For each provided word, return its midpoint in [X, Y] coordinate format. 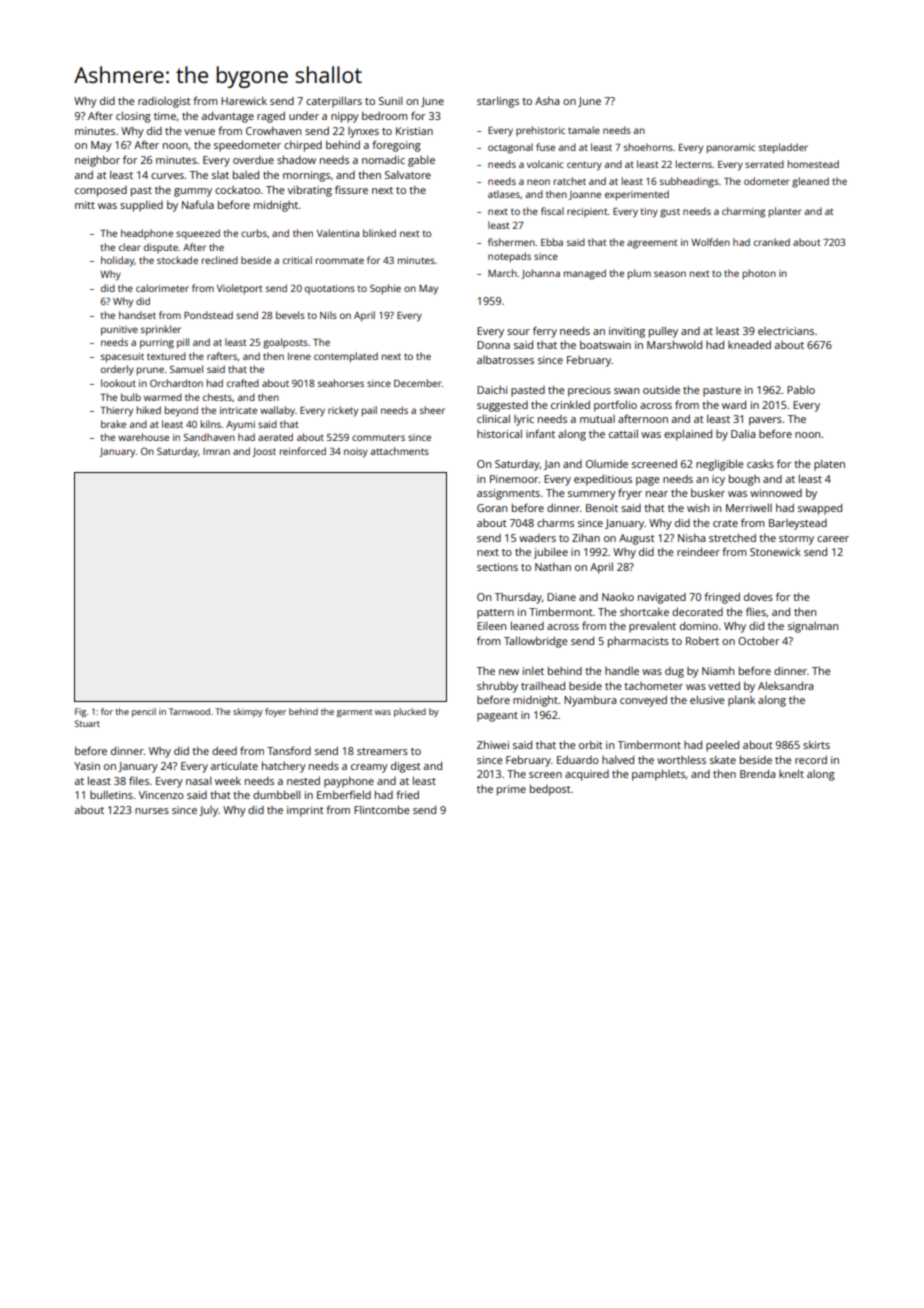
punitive [119, 330]
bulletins [111, 795]
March [502, 273]
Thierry [116, 411]
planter [785, 212]
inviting [627, 332]
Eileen [491, 626]
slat [220, 175]
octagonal [510, 148]
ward [734, 405]
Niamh [718, 671]
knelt [791, 774]
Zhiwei [493, 745]
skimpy [248, 712]
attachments [399, 451]
